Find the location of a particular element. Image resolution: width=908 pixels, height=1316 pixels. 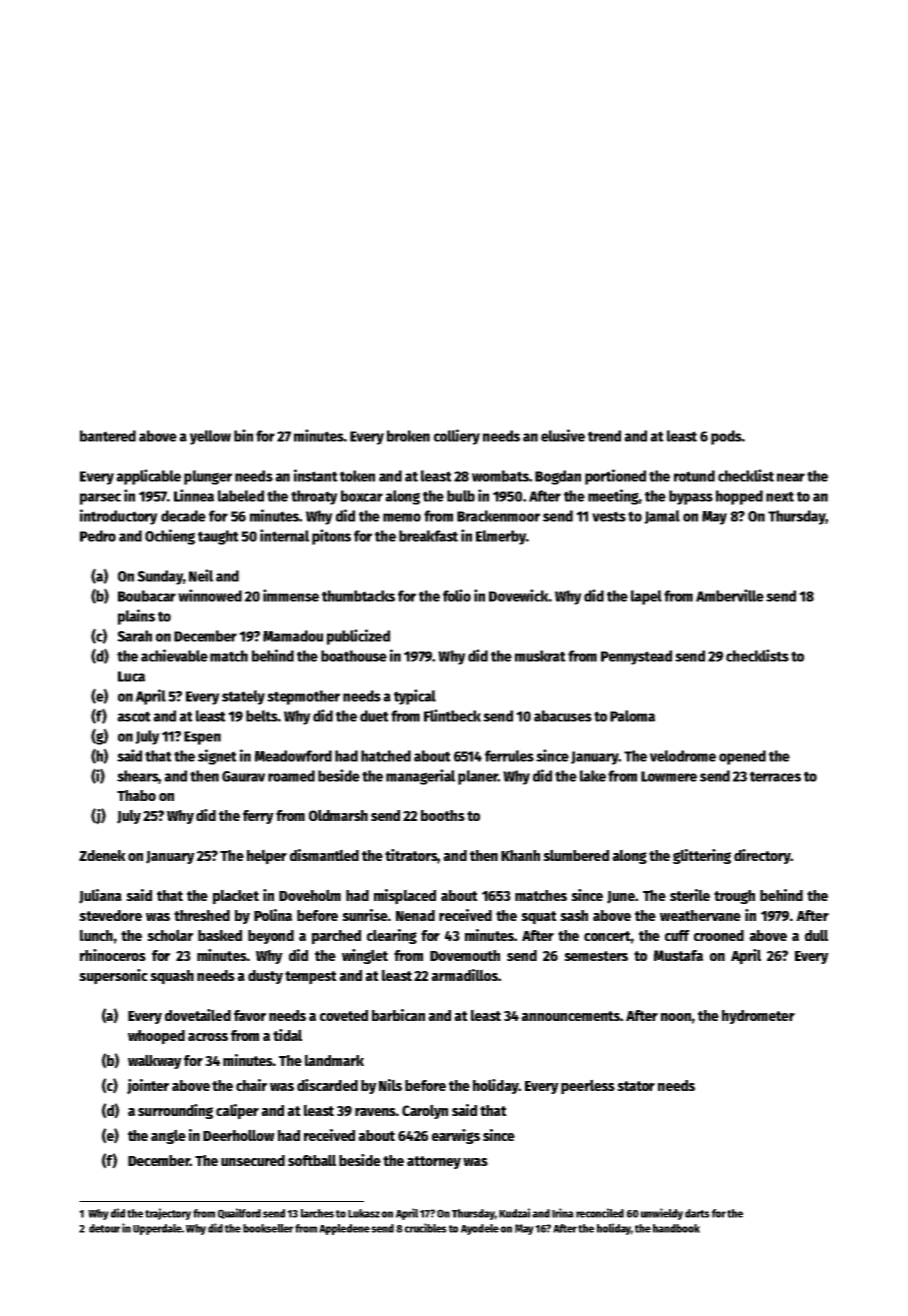

Flintbeck is located at coordinates (452, 715).
